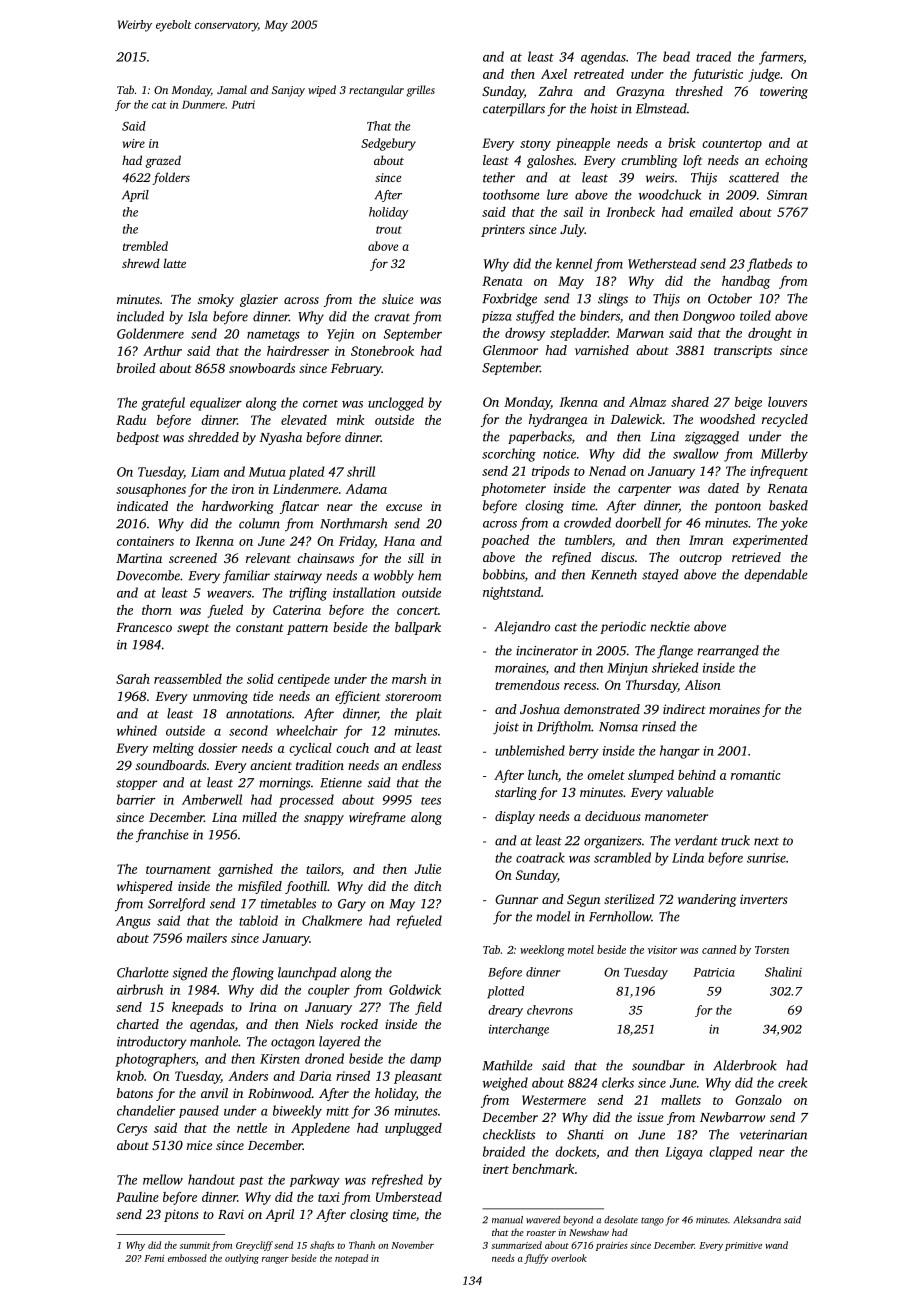 This screenshot has height=1308, width=924. I want to click on weighed, so click(505, 1084).
